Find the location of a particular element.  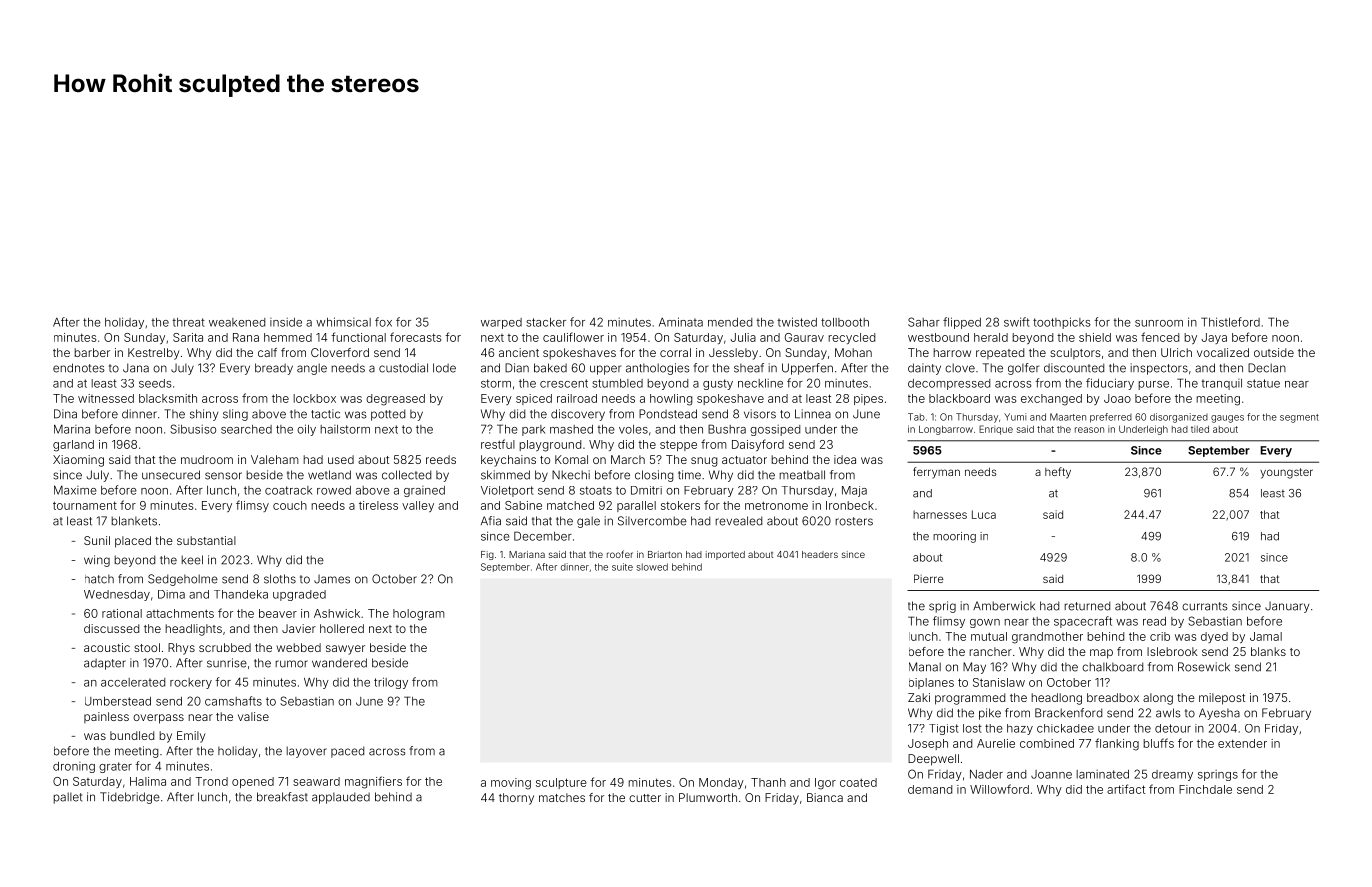

mooring is located at coordinates (954, 537).
